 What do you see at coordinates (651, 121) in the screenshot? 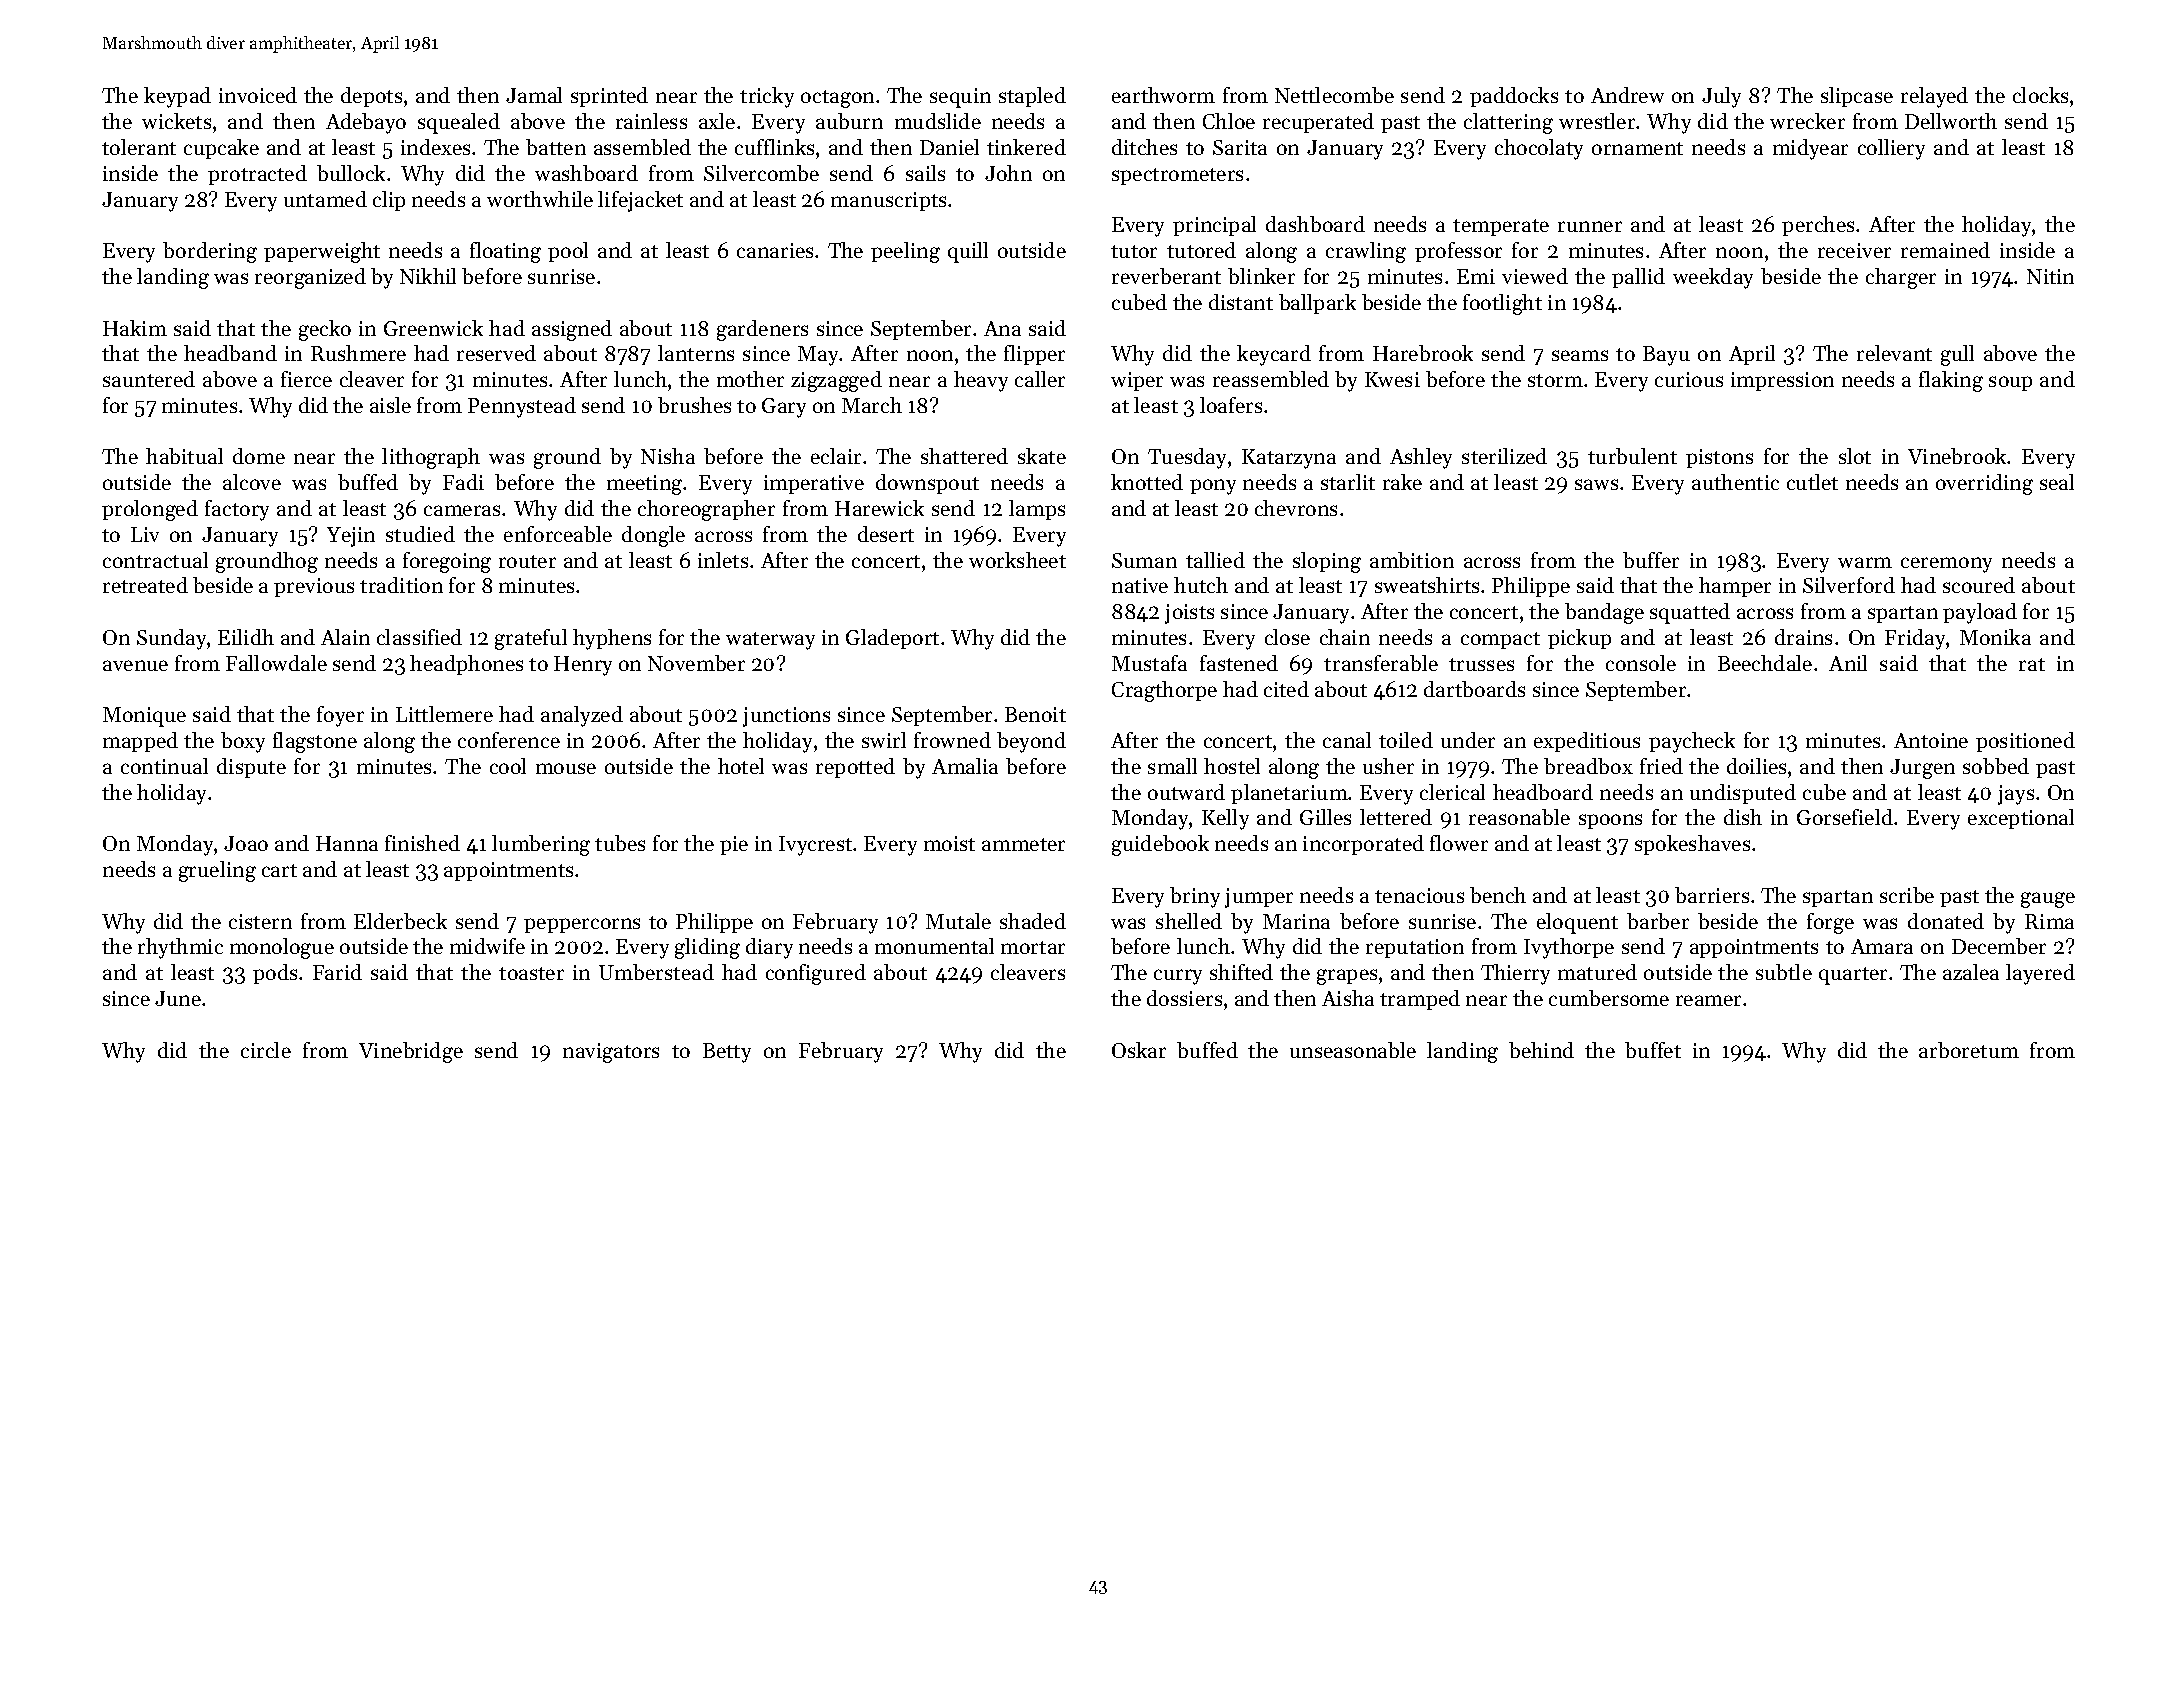
I see `rainless` at bounding box center [651, 121].
